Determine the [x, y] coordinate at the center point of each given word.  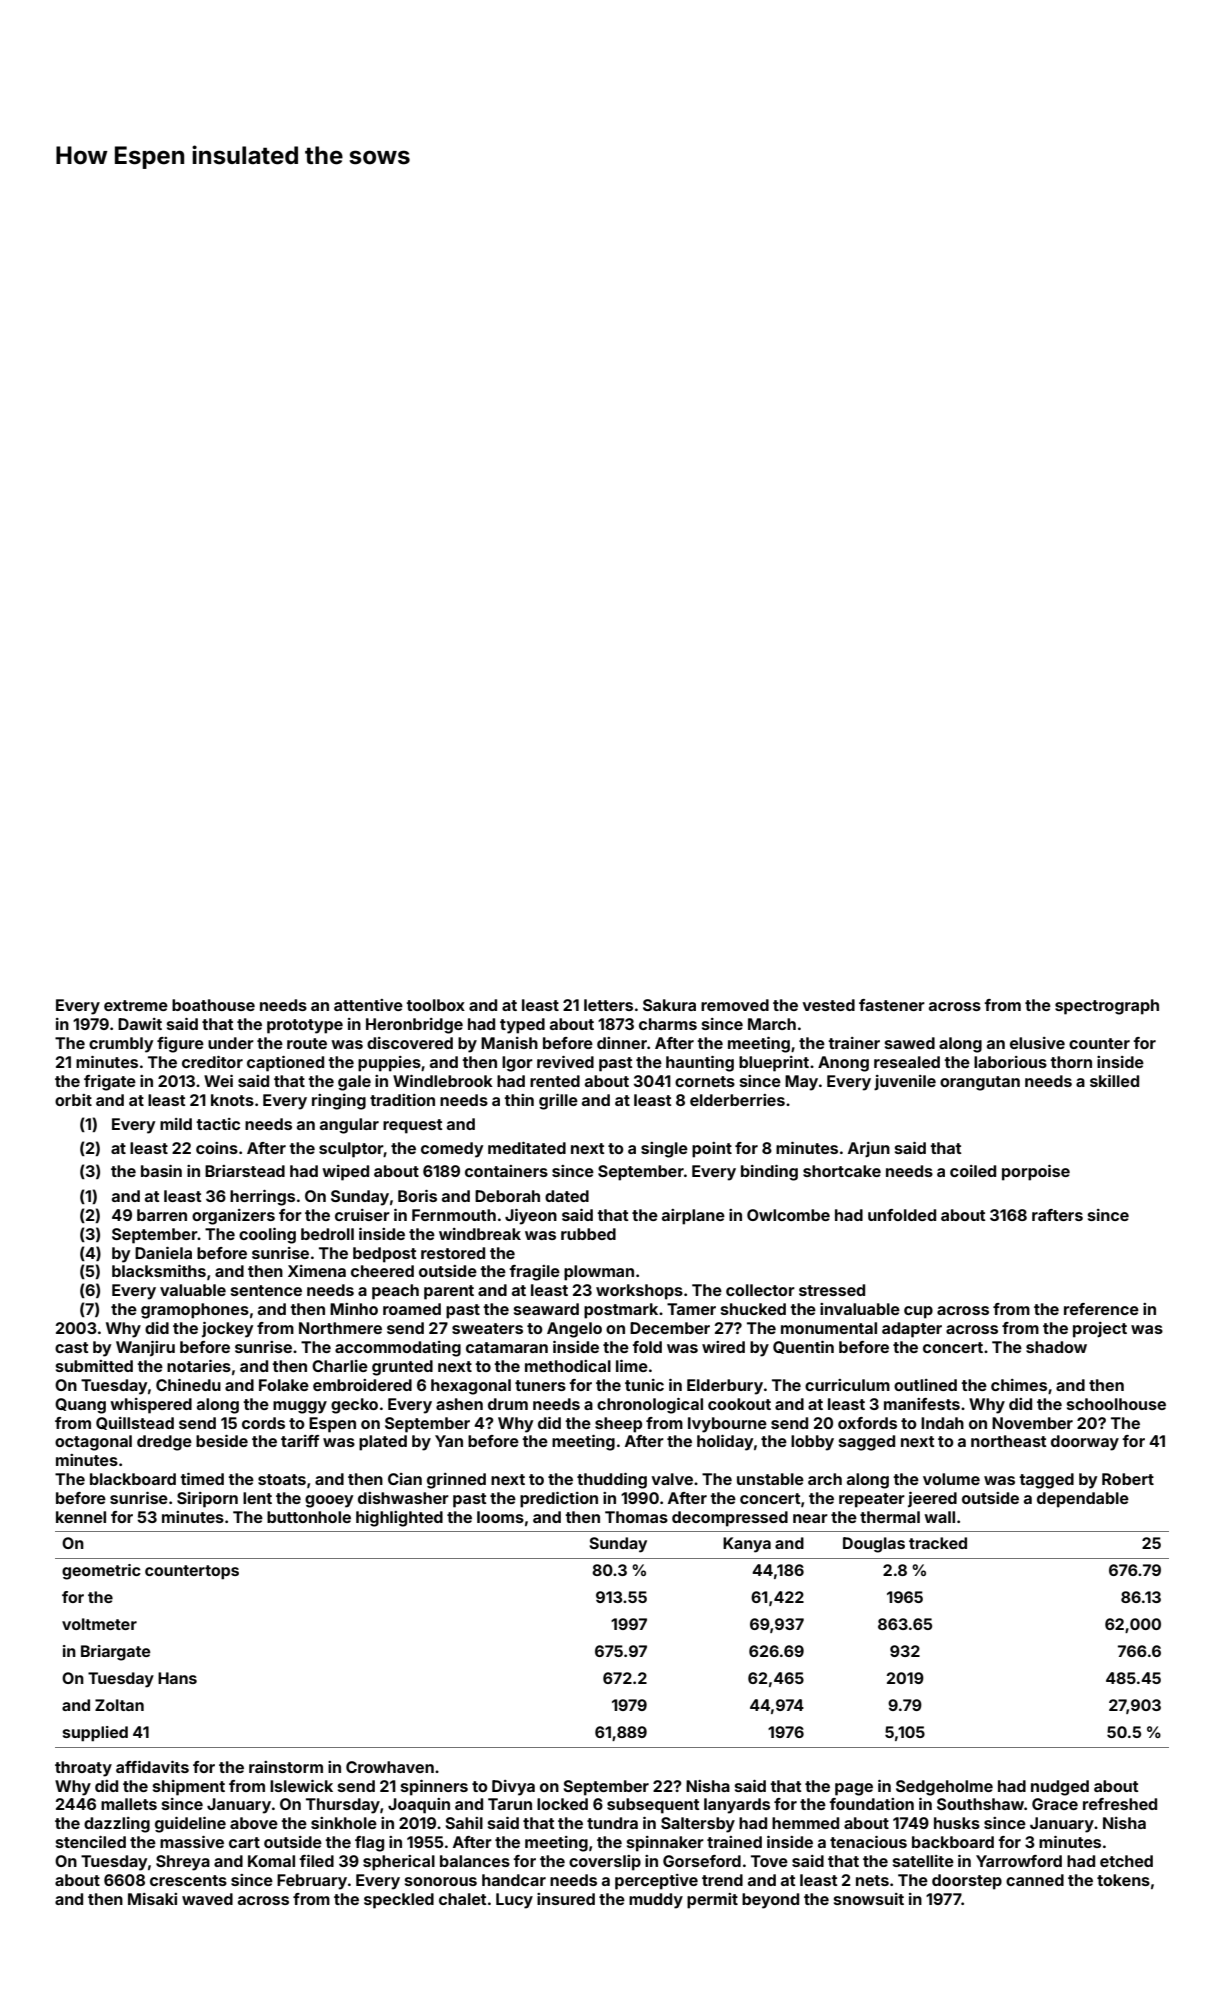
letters [608, 1005]
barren [162, 1215]
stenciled [91, 1842]
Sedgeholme [944, 1788]
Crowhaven [390, 1767]
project [1100, 1330]
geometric [101, 1572]
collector [760, 1290]
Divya [513, 1788]
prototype [305, 1026]
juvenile [905, 1083]
